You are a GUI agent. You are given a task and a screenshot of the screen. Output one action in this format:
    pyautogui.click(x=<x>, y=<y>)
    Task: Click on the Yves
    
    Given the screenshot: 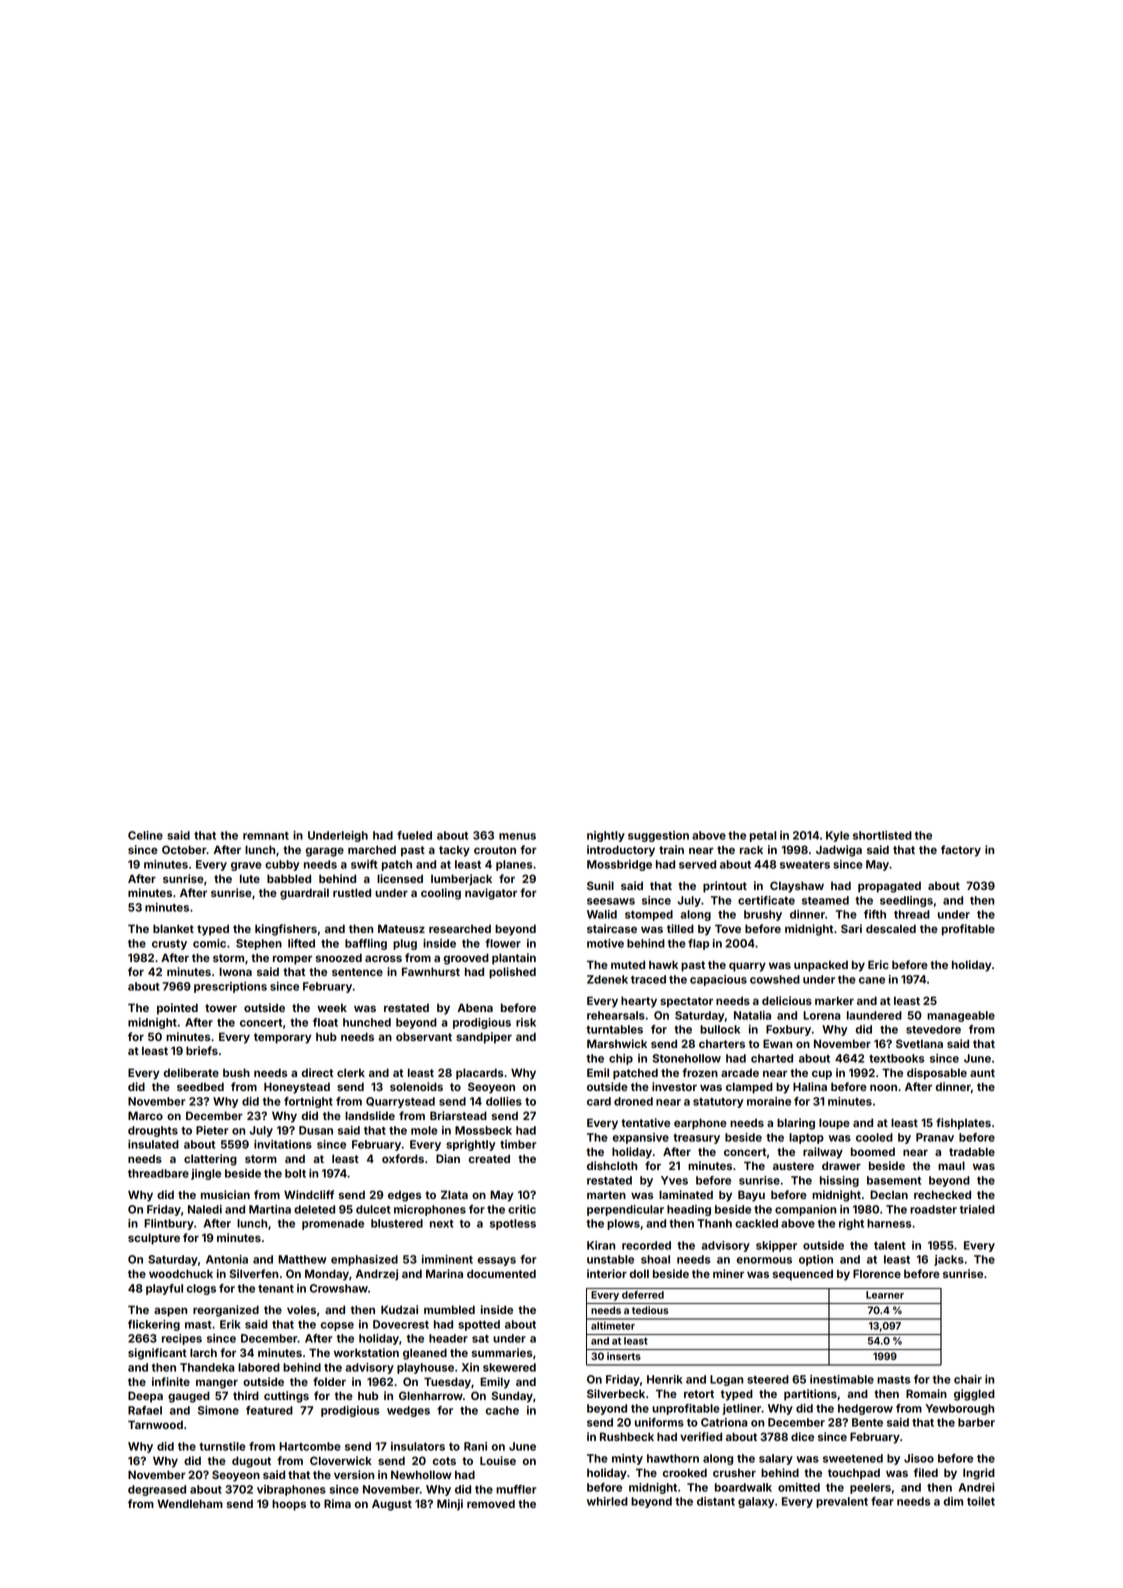 What is the action you would take?
    pyautogui.click(x=674, y=1180)
